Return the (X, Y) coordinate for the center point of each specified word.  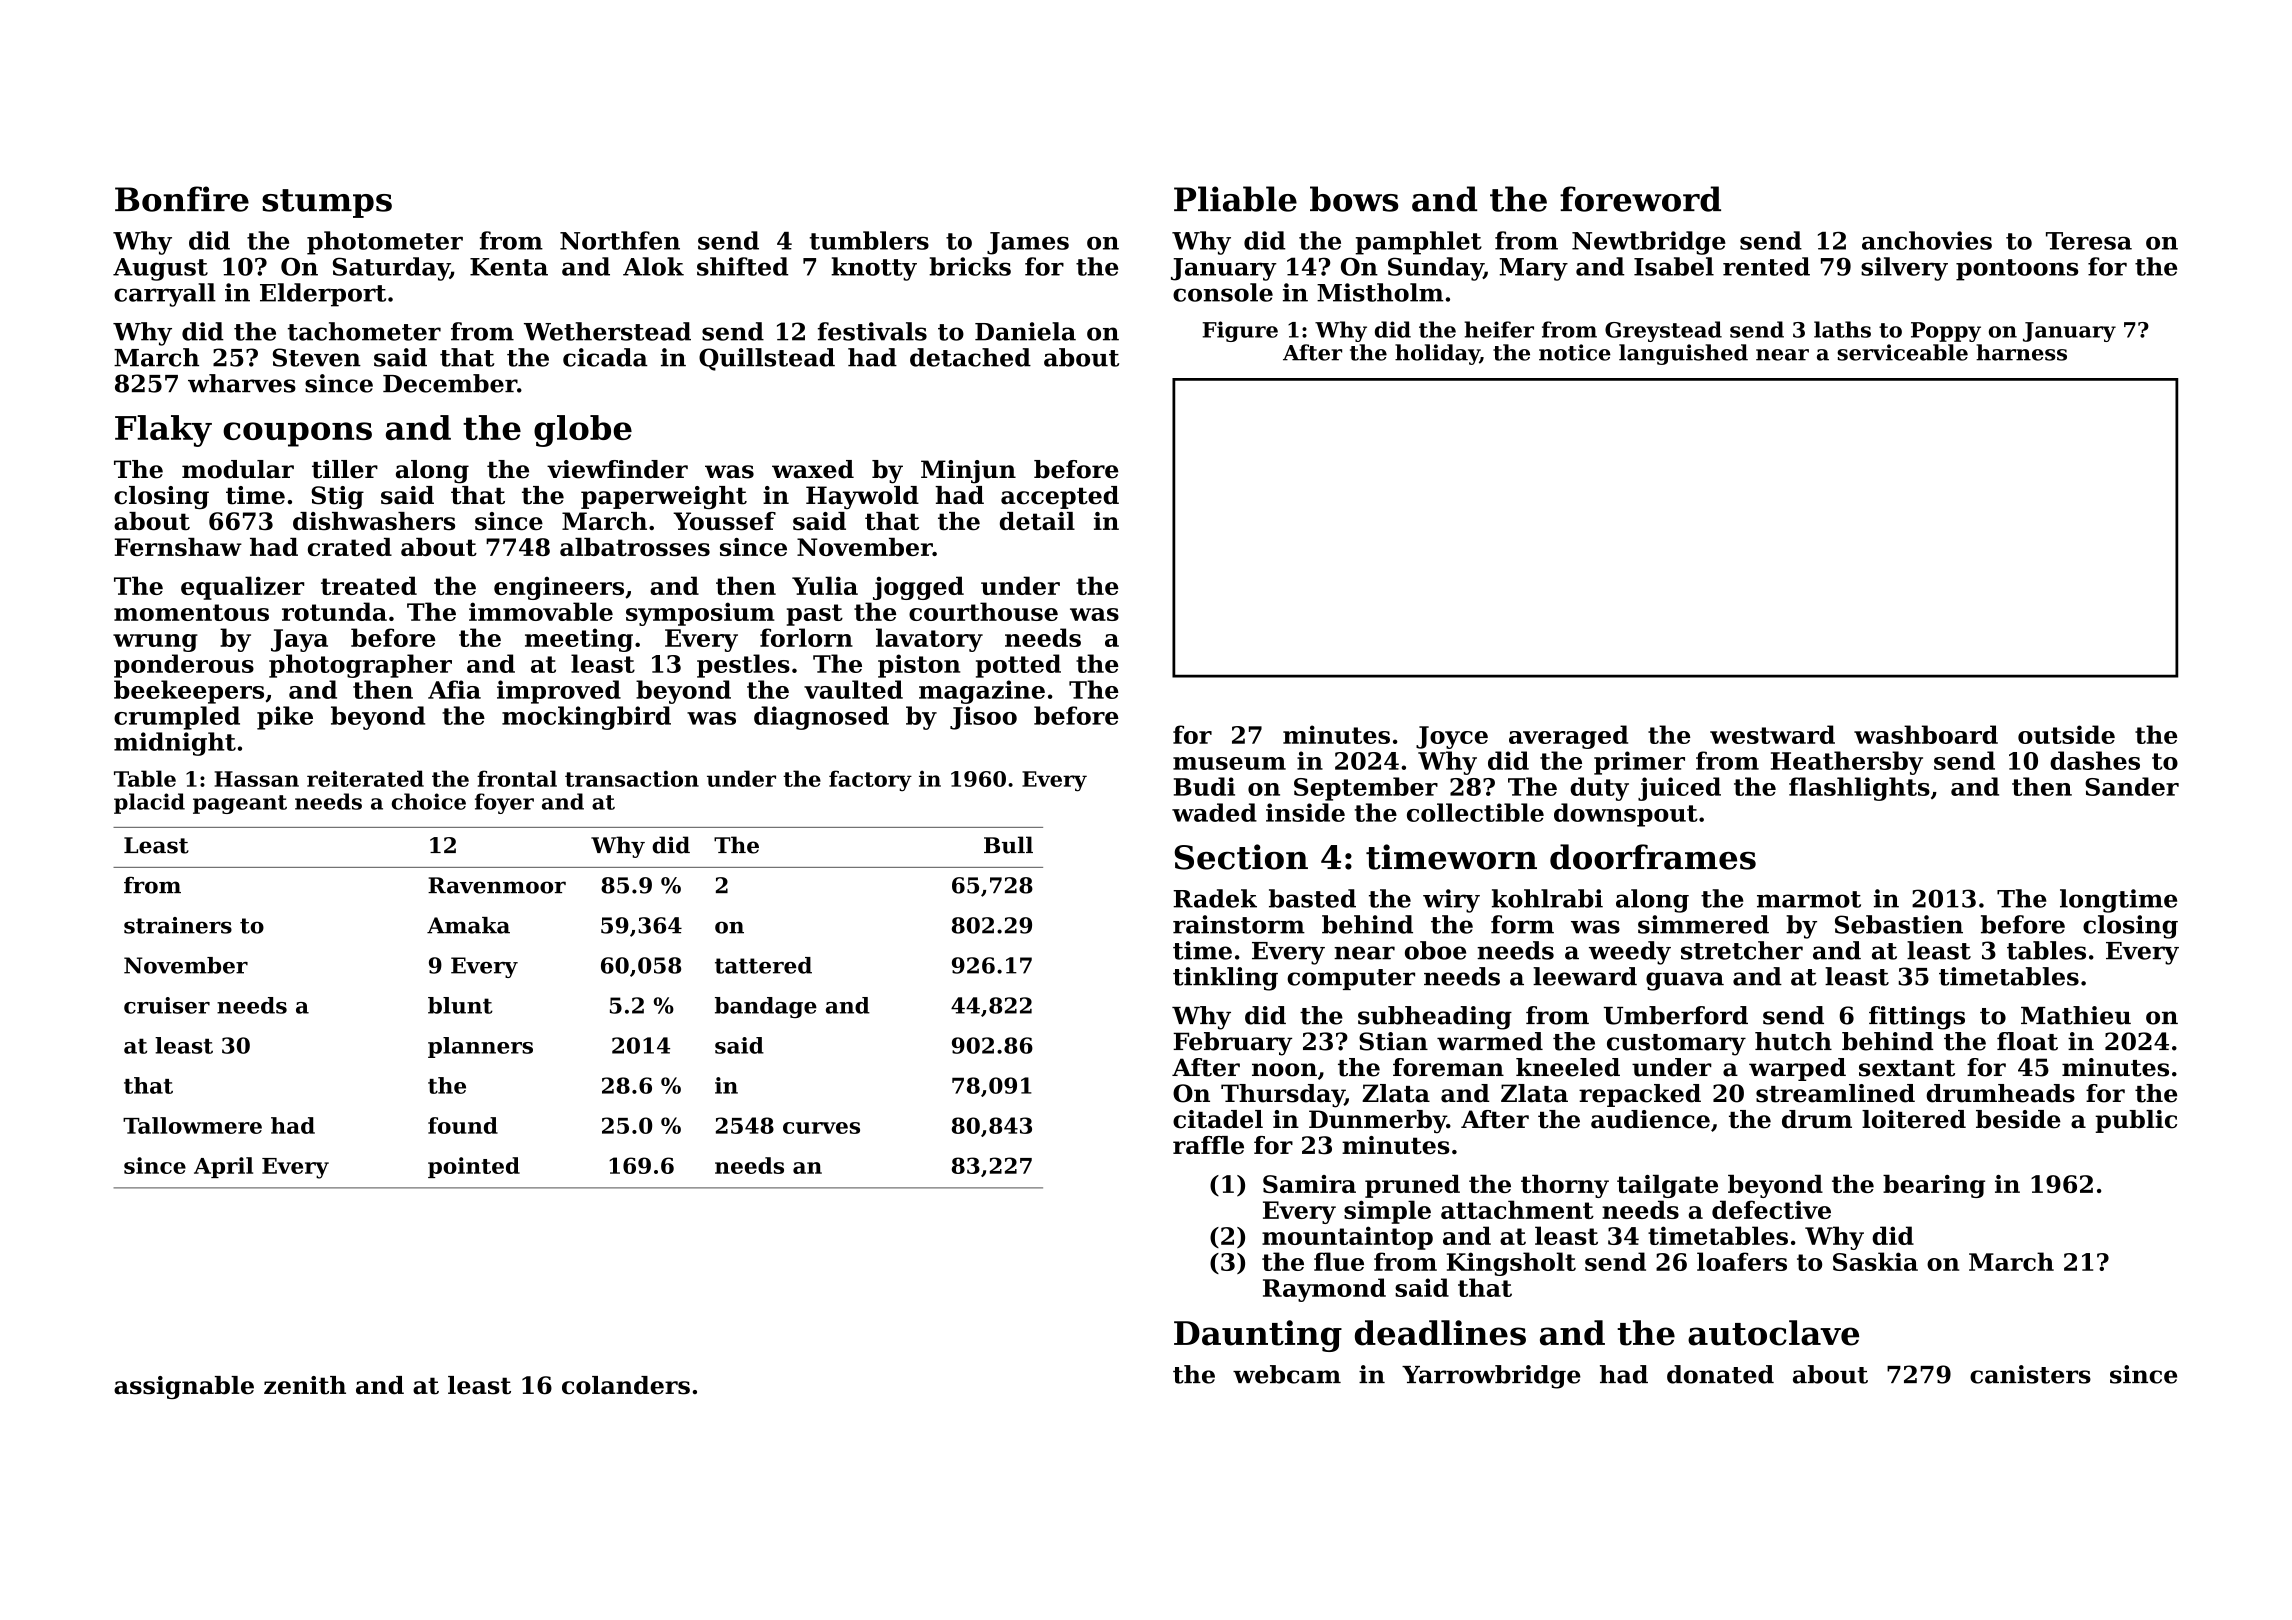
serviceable (1902, 352)
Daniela (1025, 331)
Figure (1240, 331)
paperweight (664, 497)
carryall (165, 295)
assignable (184, 1387)
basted (1312, 898)
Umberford (1676, 1015)
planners (480, 1047)
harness (2021, 352)
